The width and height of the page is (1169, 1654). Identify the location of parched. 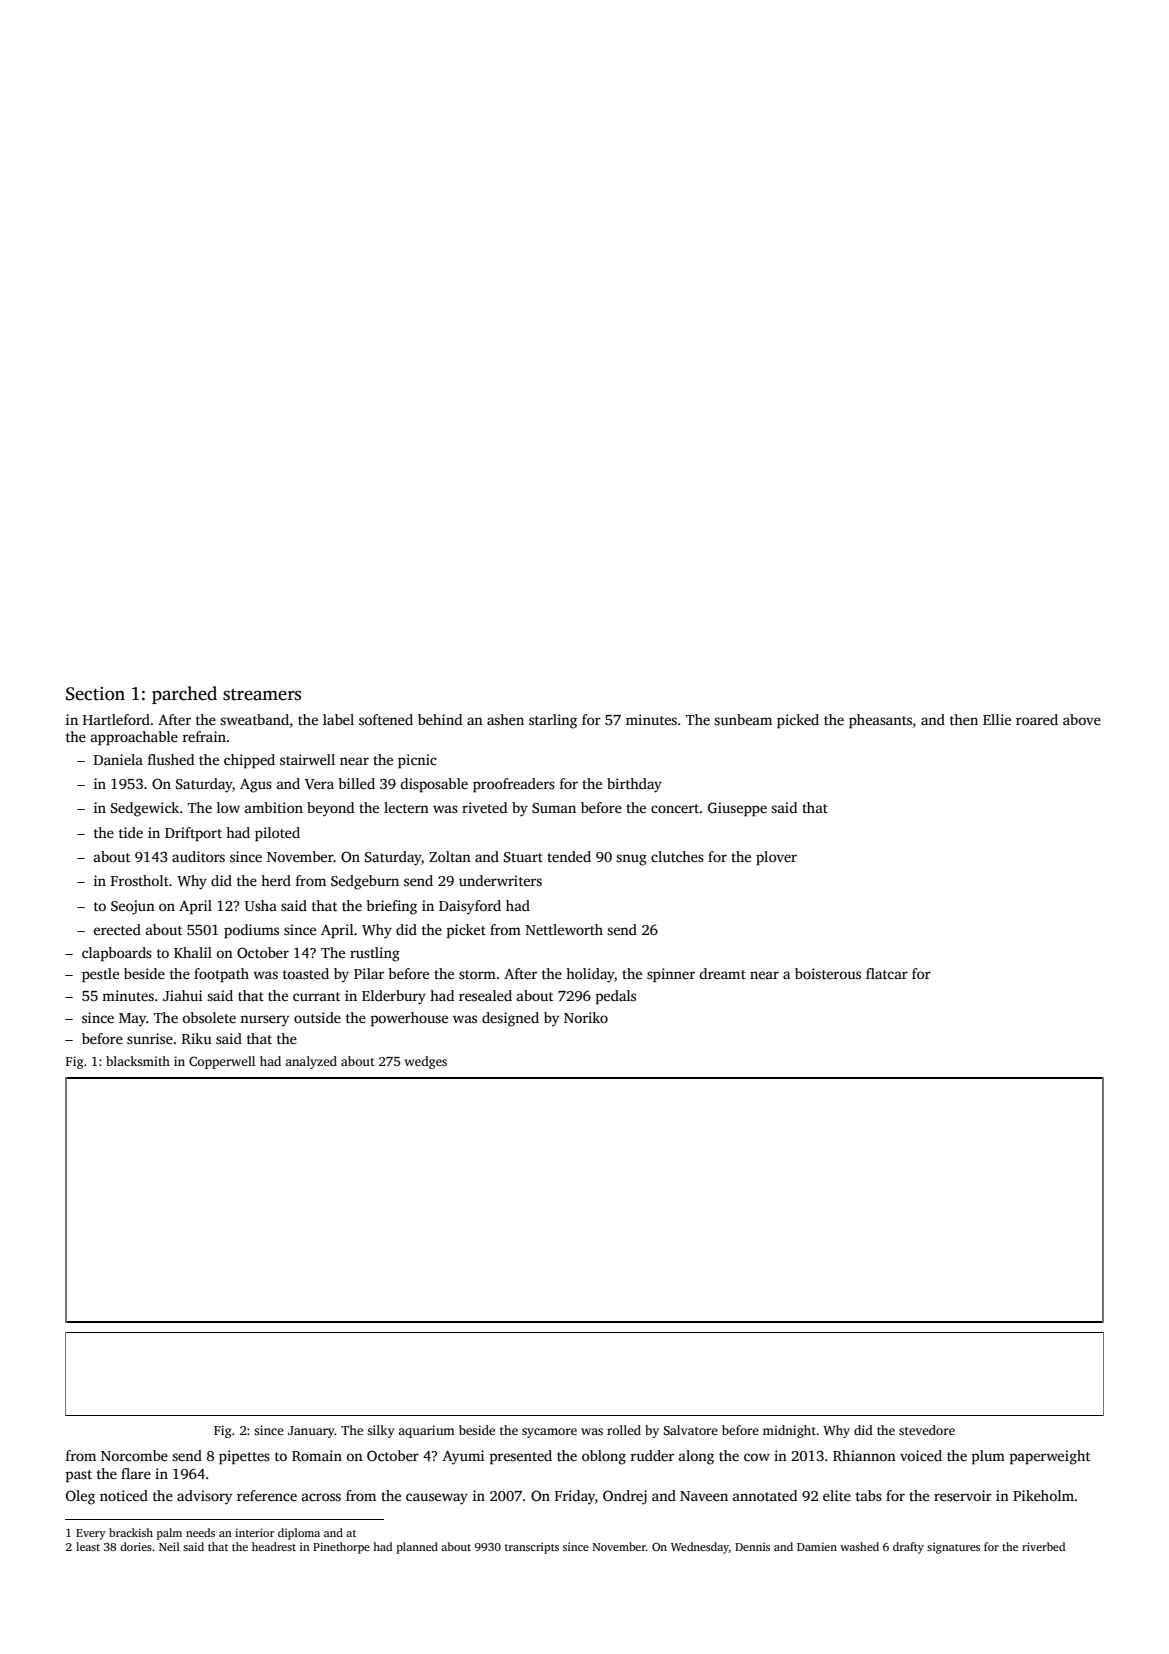
(184, 695).
